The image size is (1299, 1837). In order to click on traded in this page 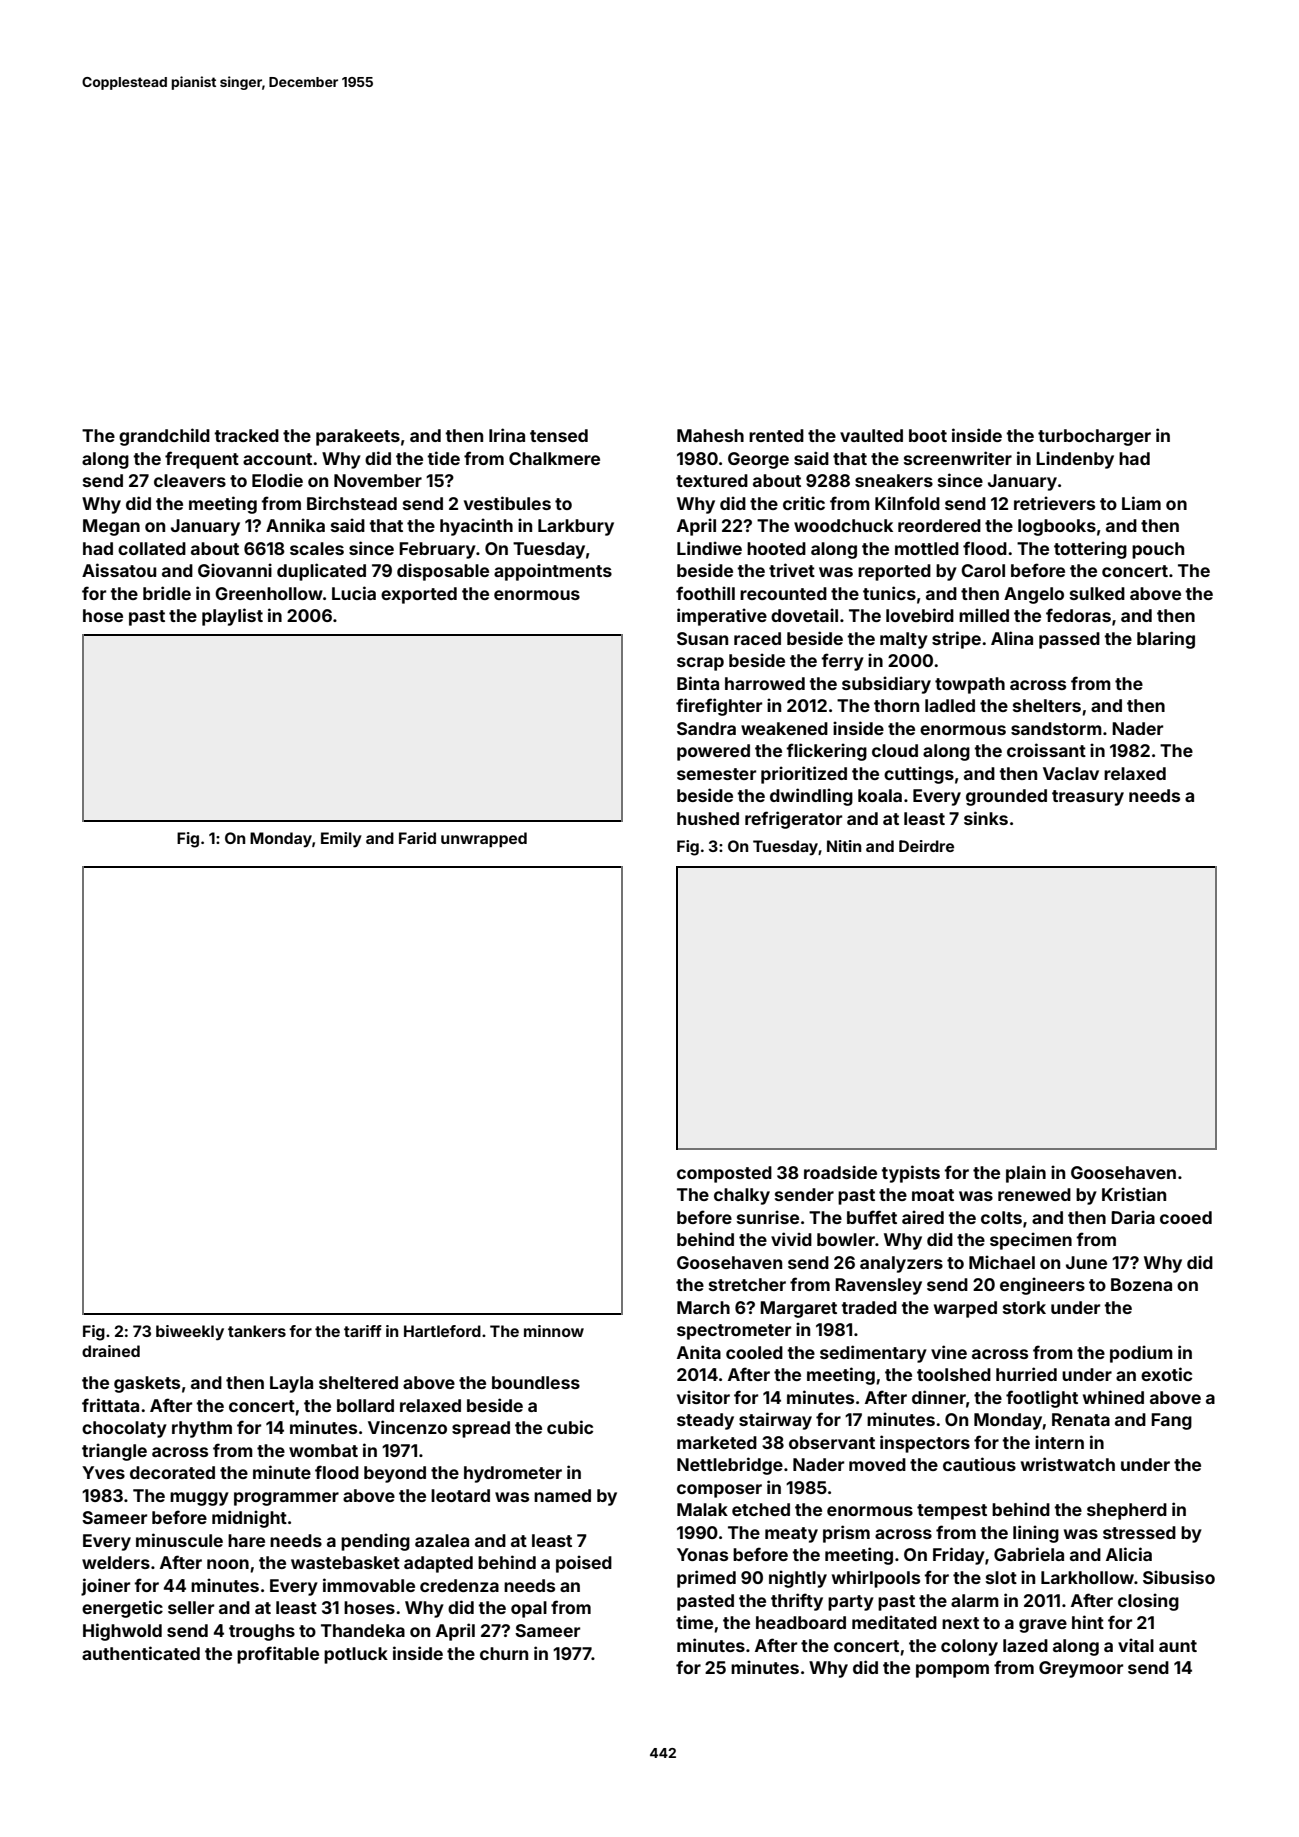, I will do `click(869, 1307)`.
